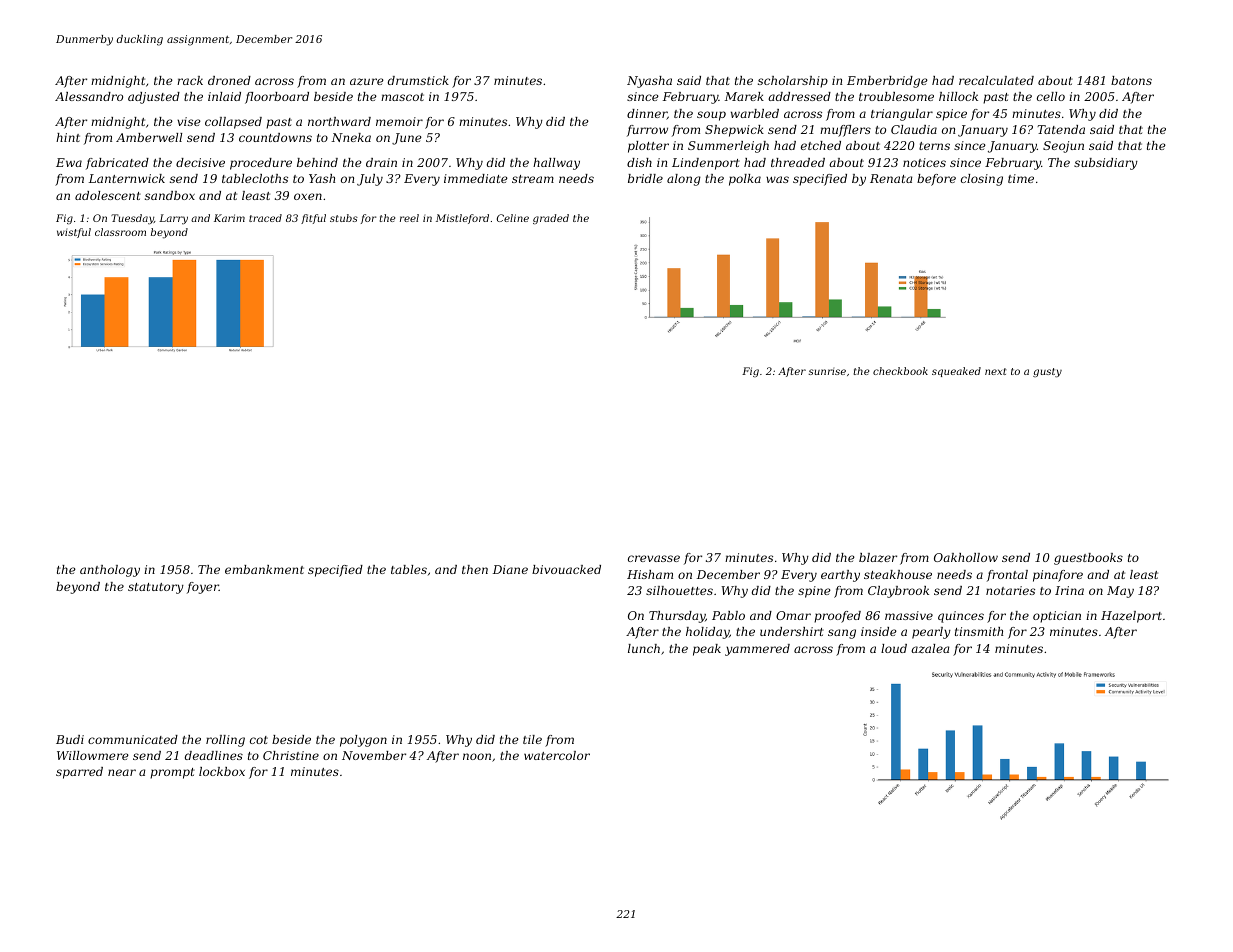  What do you see at coordinates (878, 557) in the screenshot?
I see `blazer` at bounding box center [878, 557].
